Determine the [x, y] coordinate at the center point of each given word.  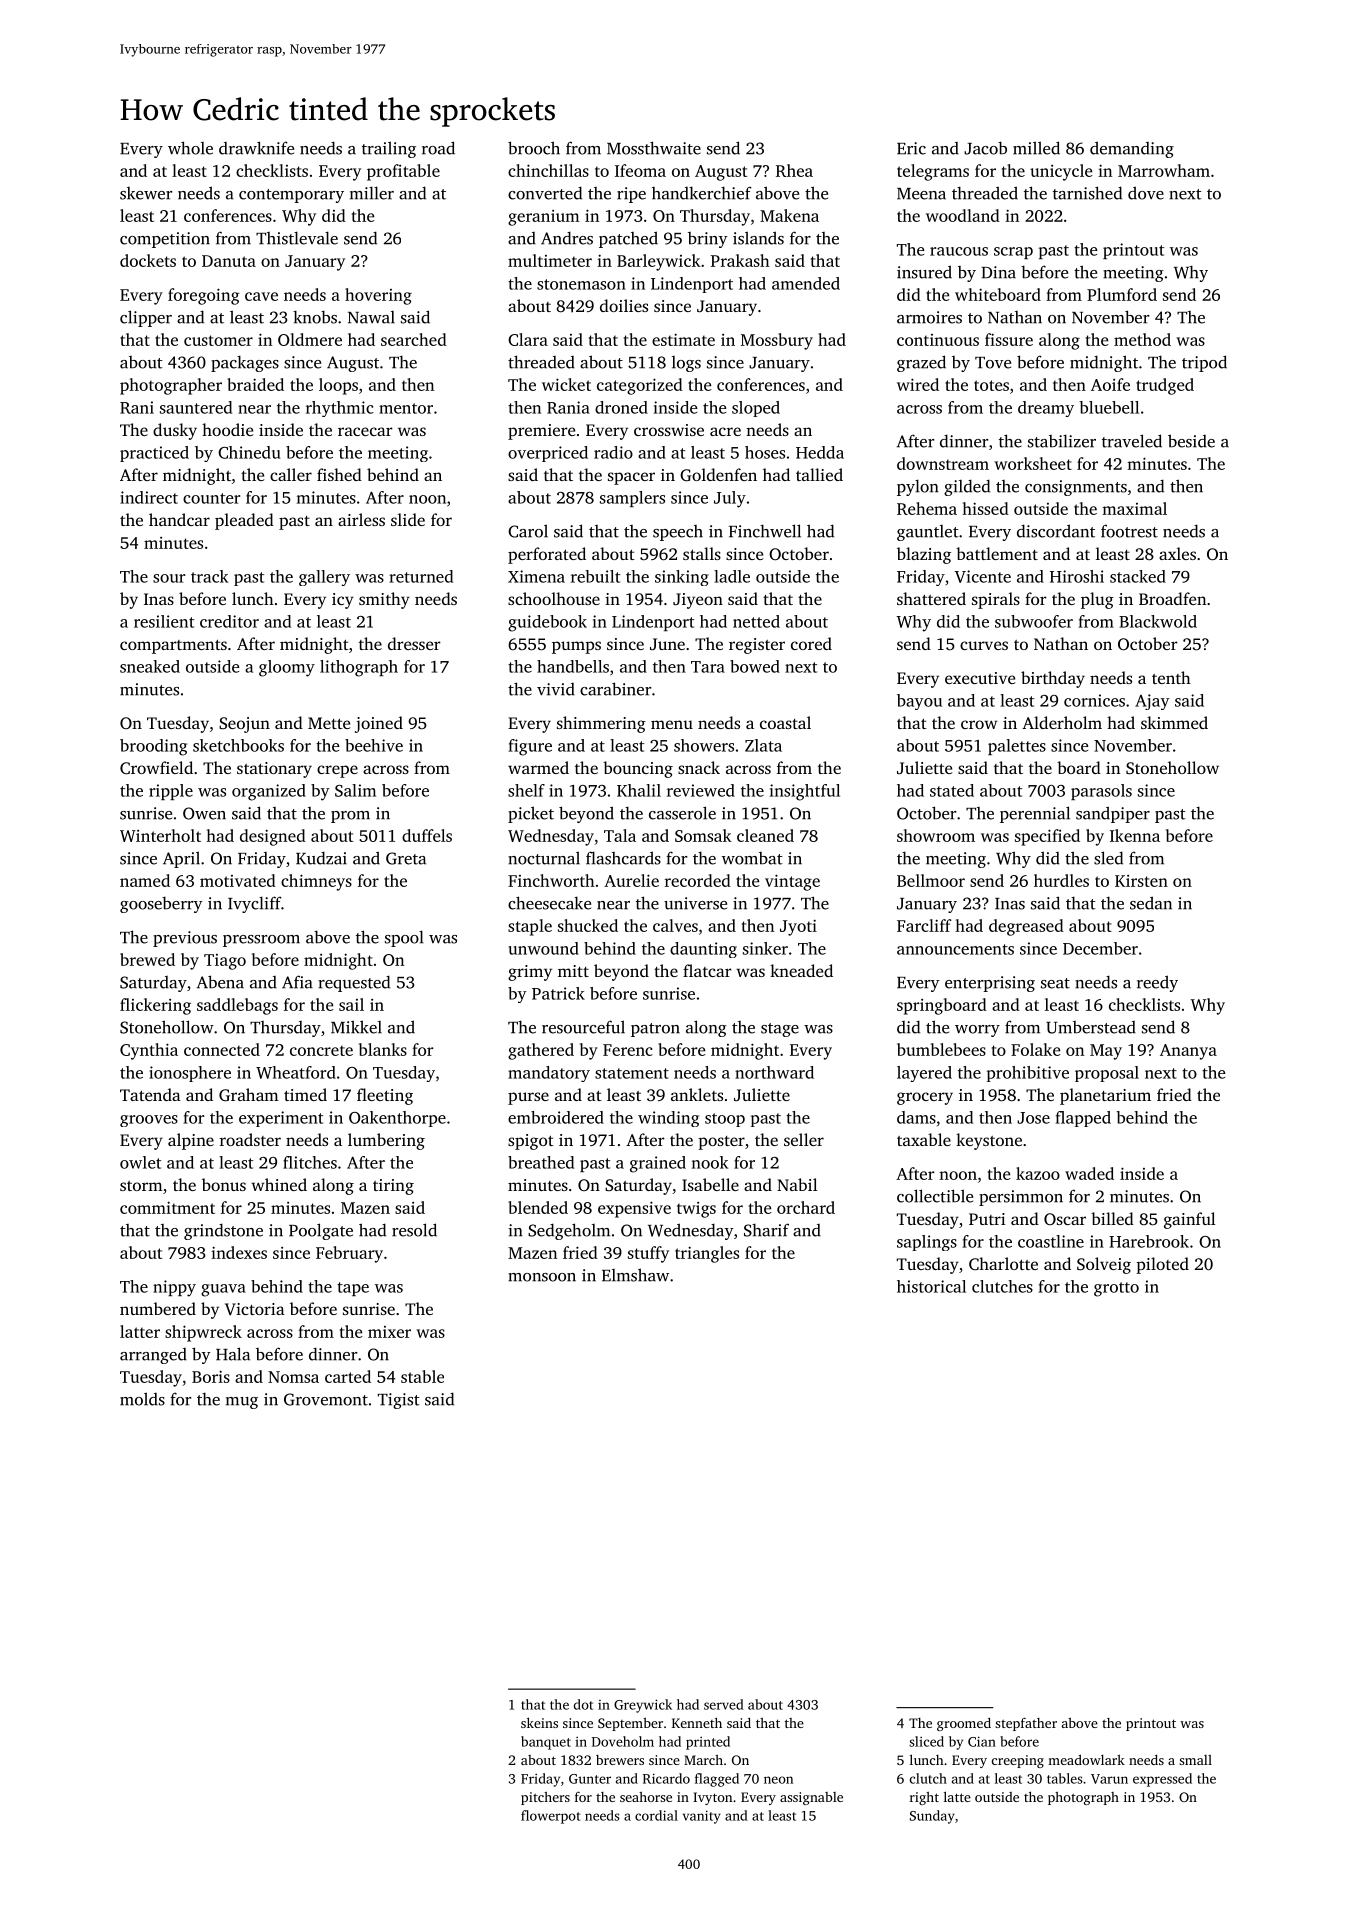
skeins [539, 1722]
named [145, 880]
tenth [1171, 677]
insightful [805, 792]
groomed [964, 1724]
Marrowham [1164, 170]
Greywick [643, 1706]
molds [142, 1399]
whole [190, 148]
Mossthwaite [654, 148]
